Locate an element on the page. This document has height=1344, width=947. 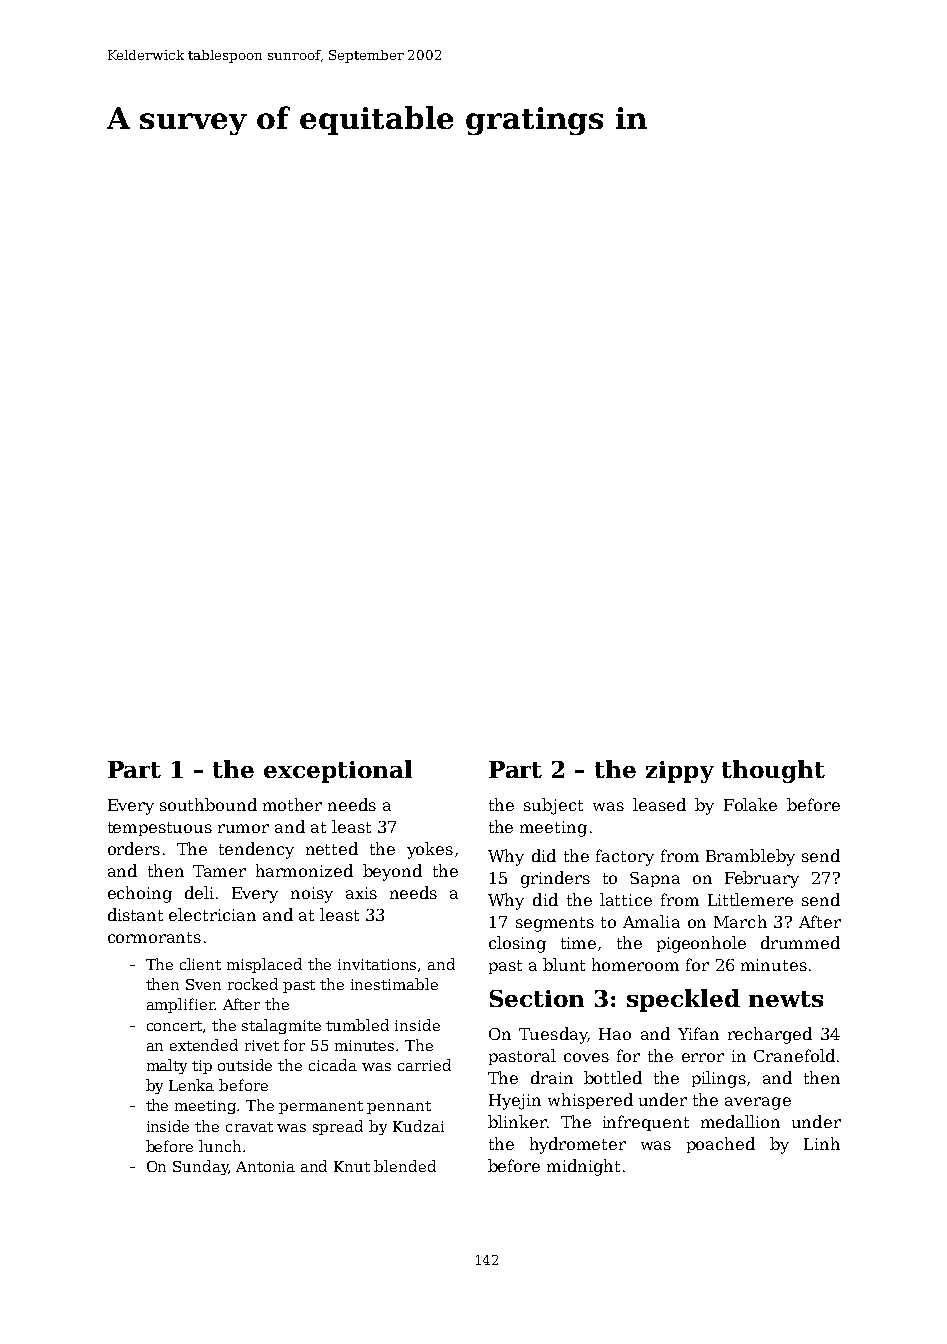
thought is located at coordinates (773, 771).
